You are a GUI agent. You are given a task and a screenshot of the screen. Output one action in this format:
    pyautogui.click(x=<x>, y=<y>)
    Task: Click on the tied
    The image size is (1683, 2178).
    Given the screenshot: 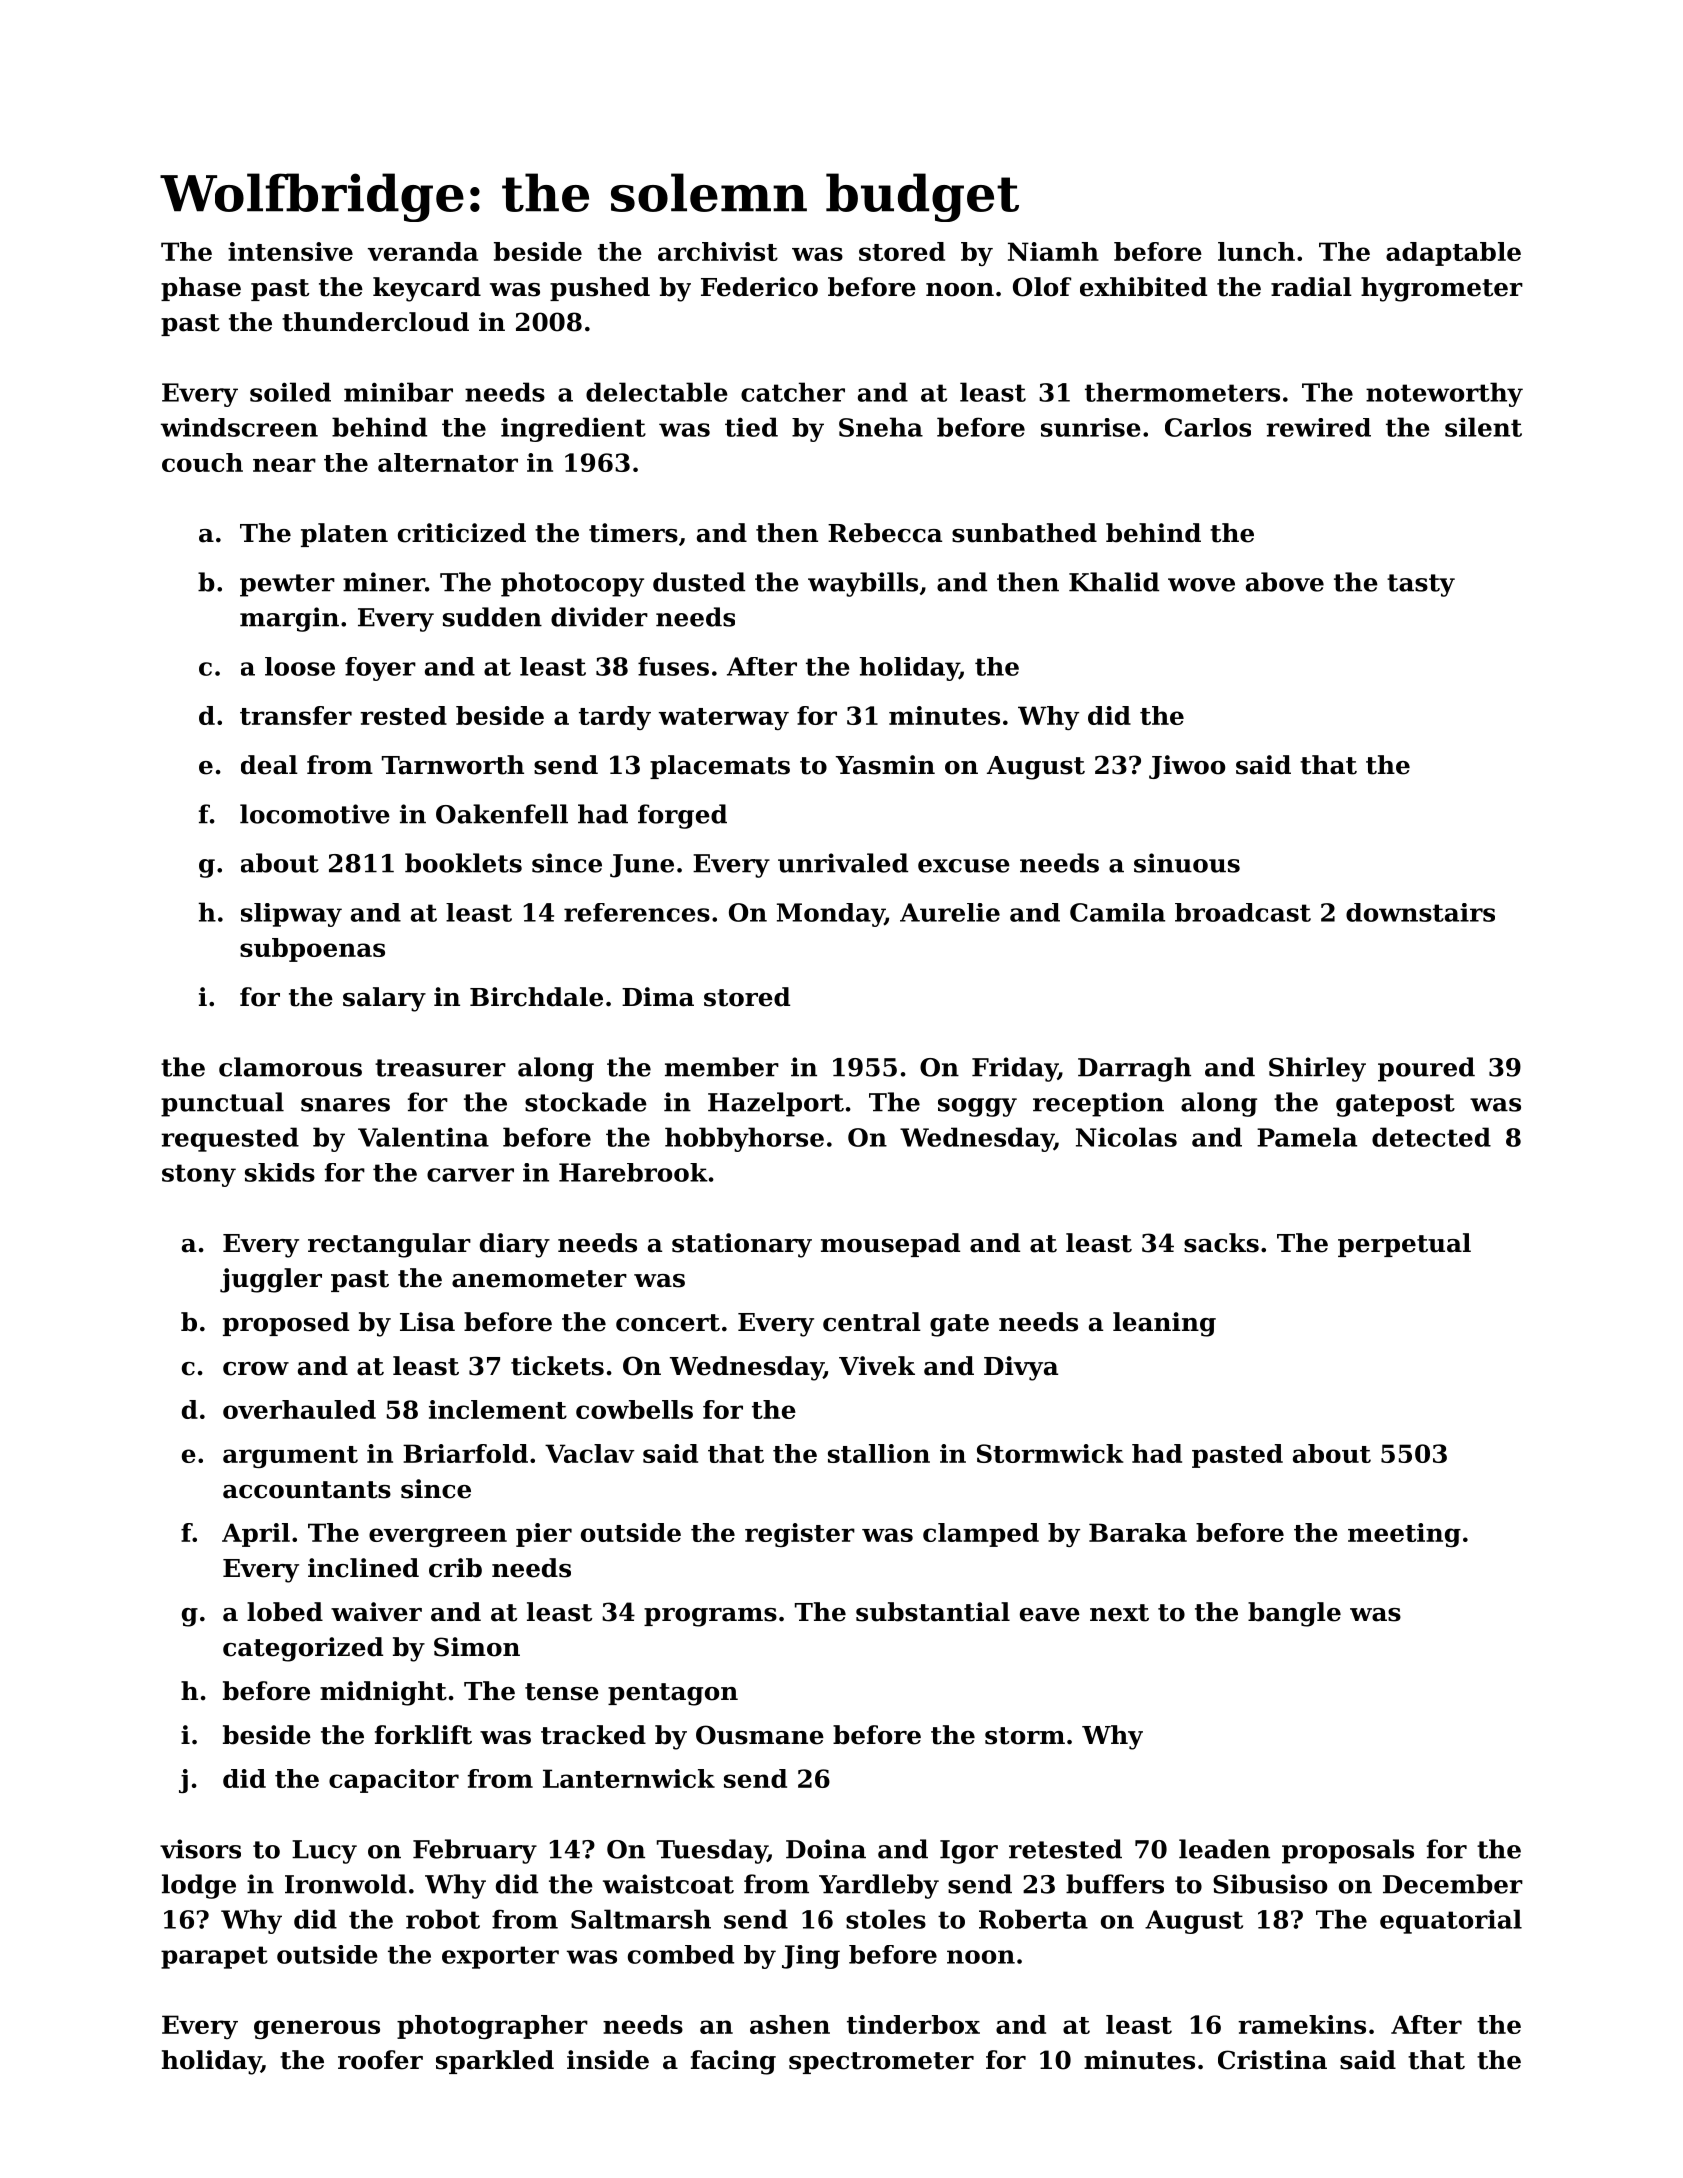 What is the action you would take?
    pyautogui.click(x=751, y=427)
